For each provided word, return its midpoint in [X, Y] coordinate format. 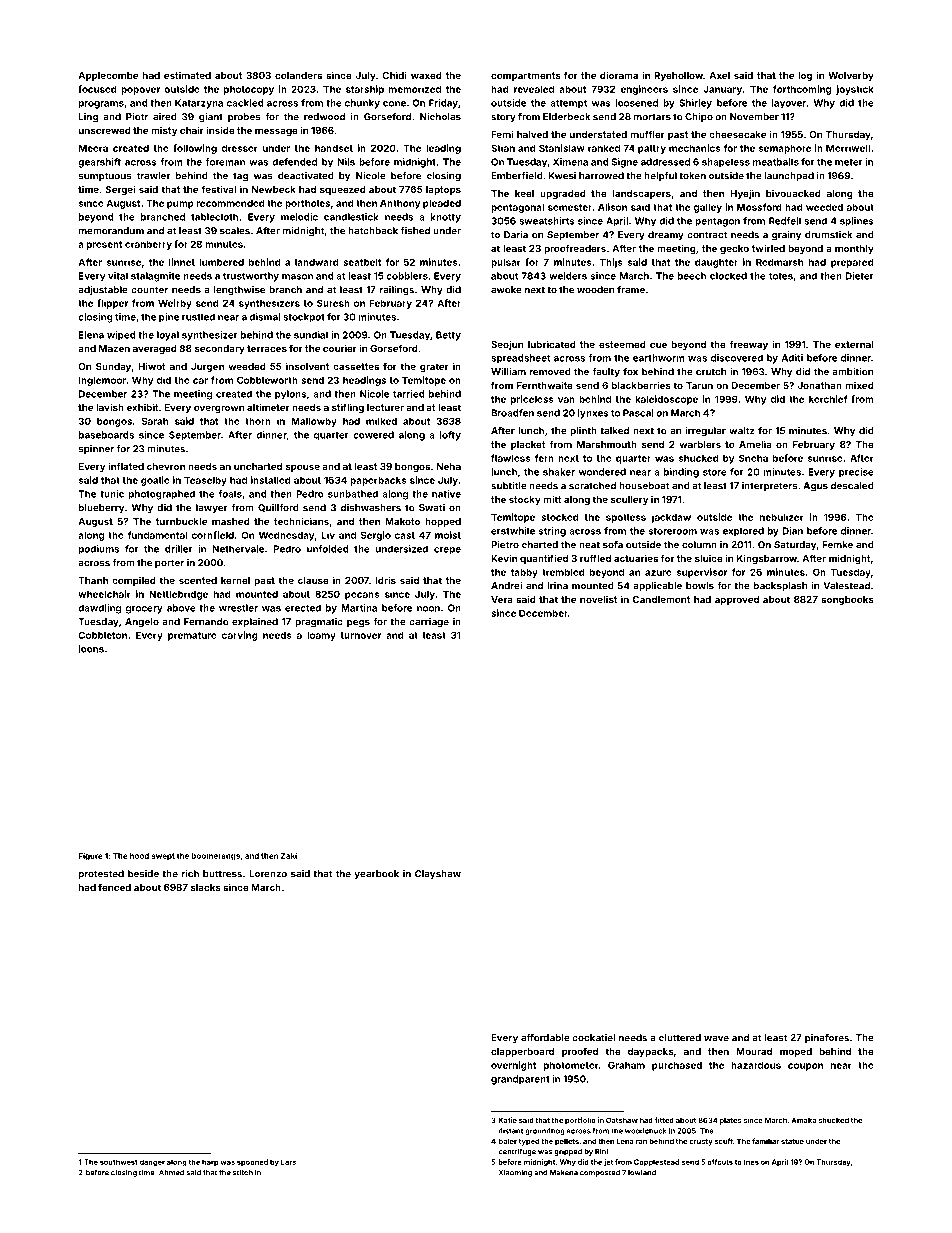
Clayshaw [438, 874]
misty [164, 131]
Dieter [859, 276]
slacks [206, 887]
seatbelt [362, 262]
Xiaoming [515, 1173]
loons [91, 649]
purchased [677, 1066]
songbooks [847, 600]
